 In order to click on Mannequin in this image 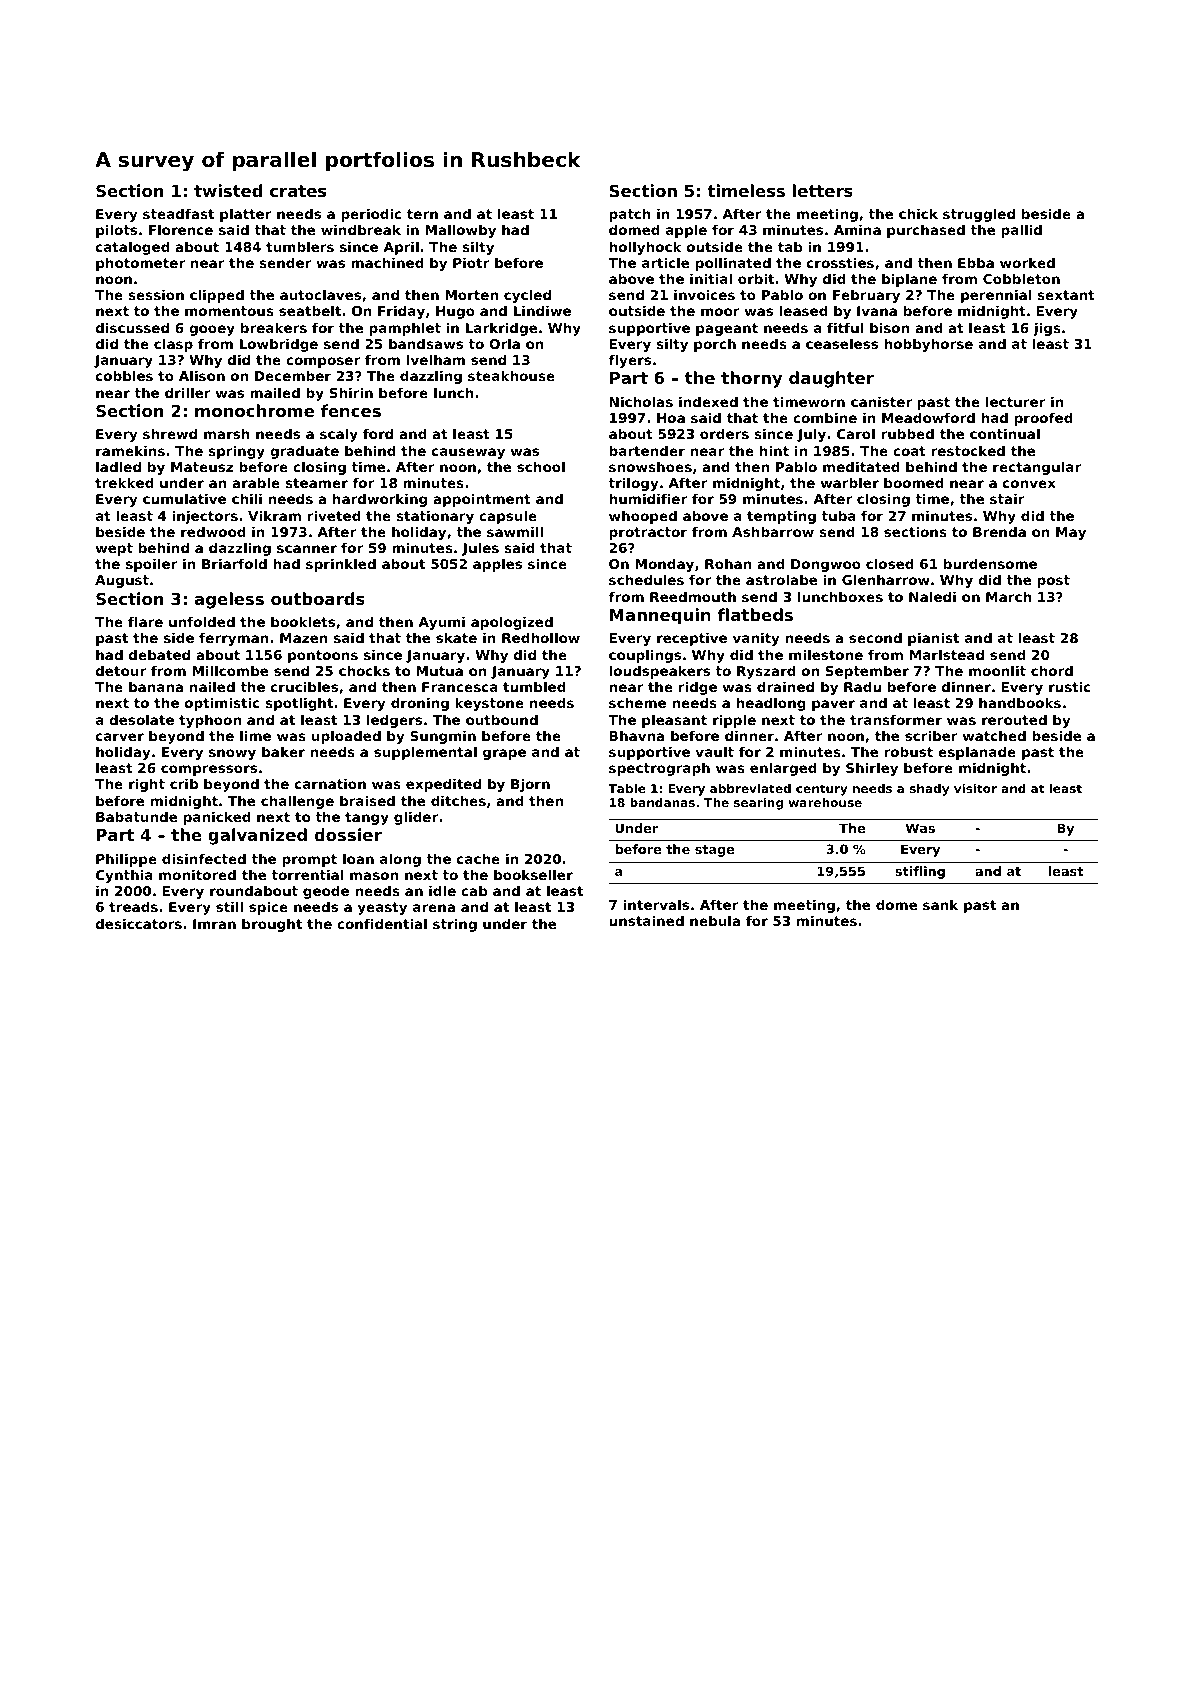, I will do `click(660, 616)`.
